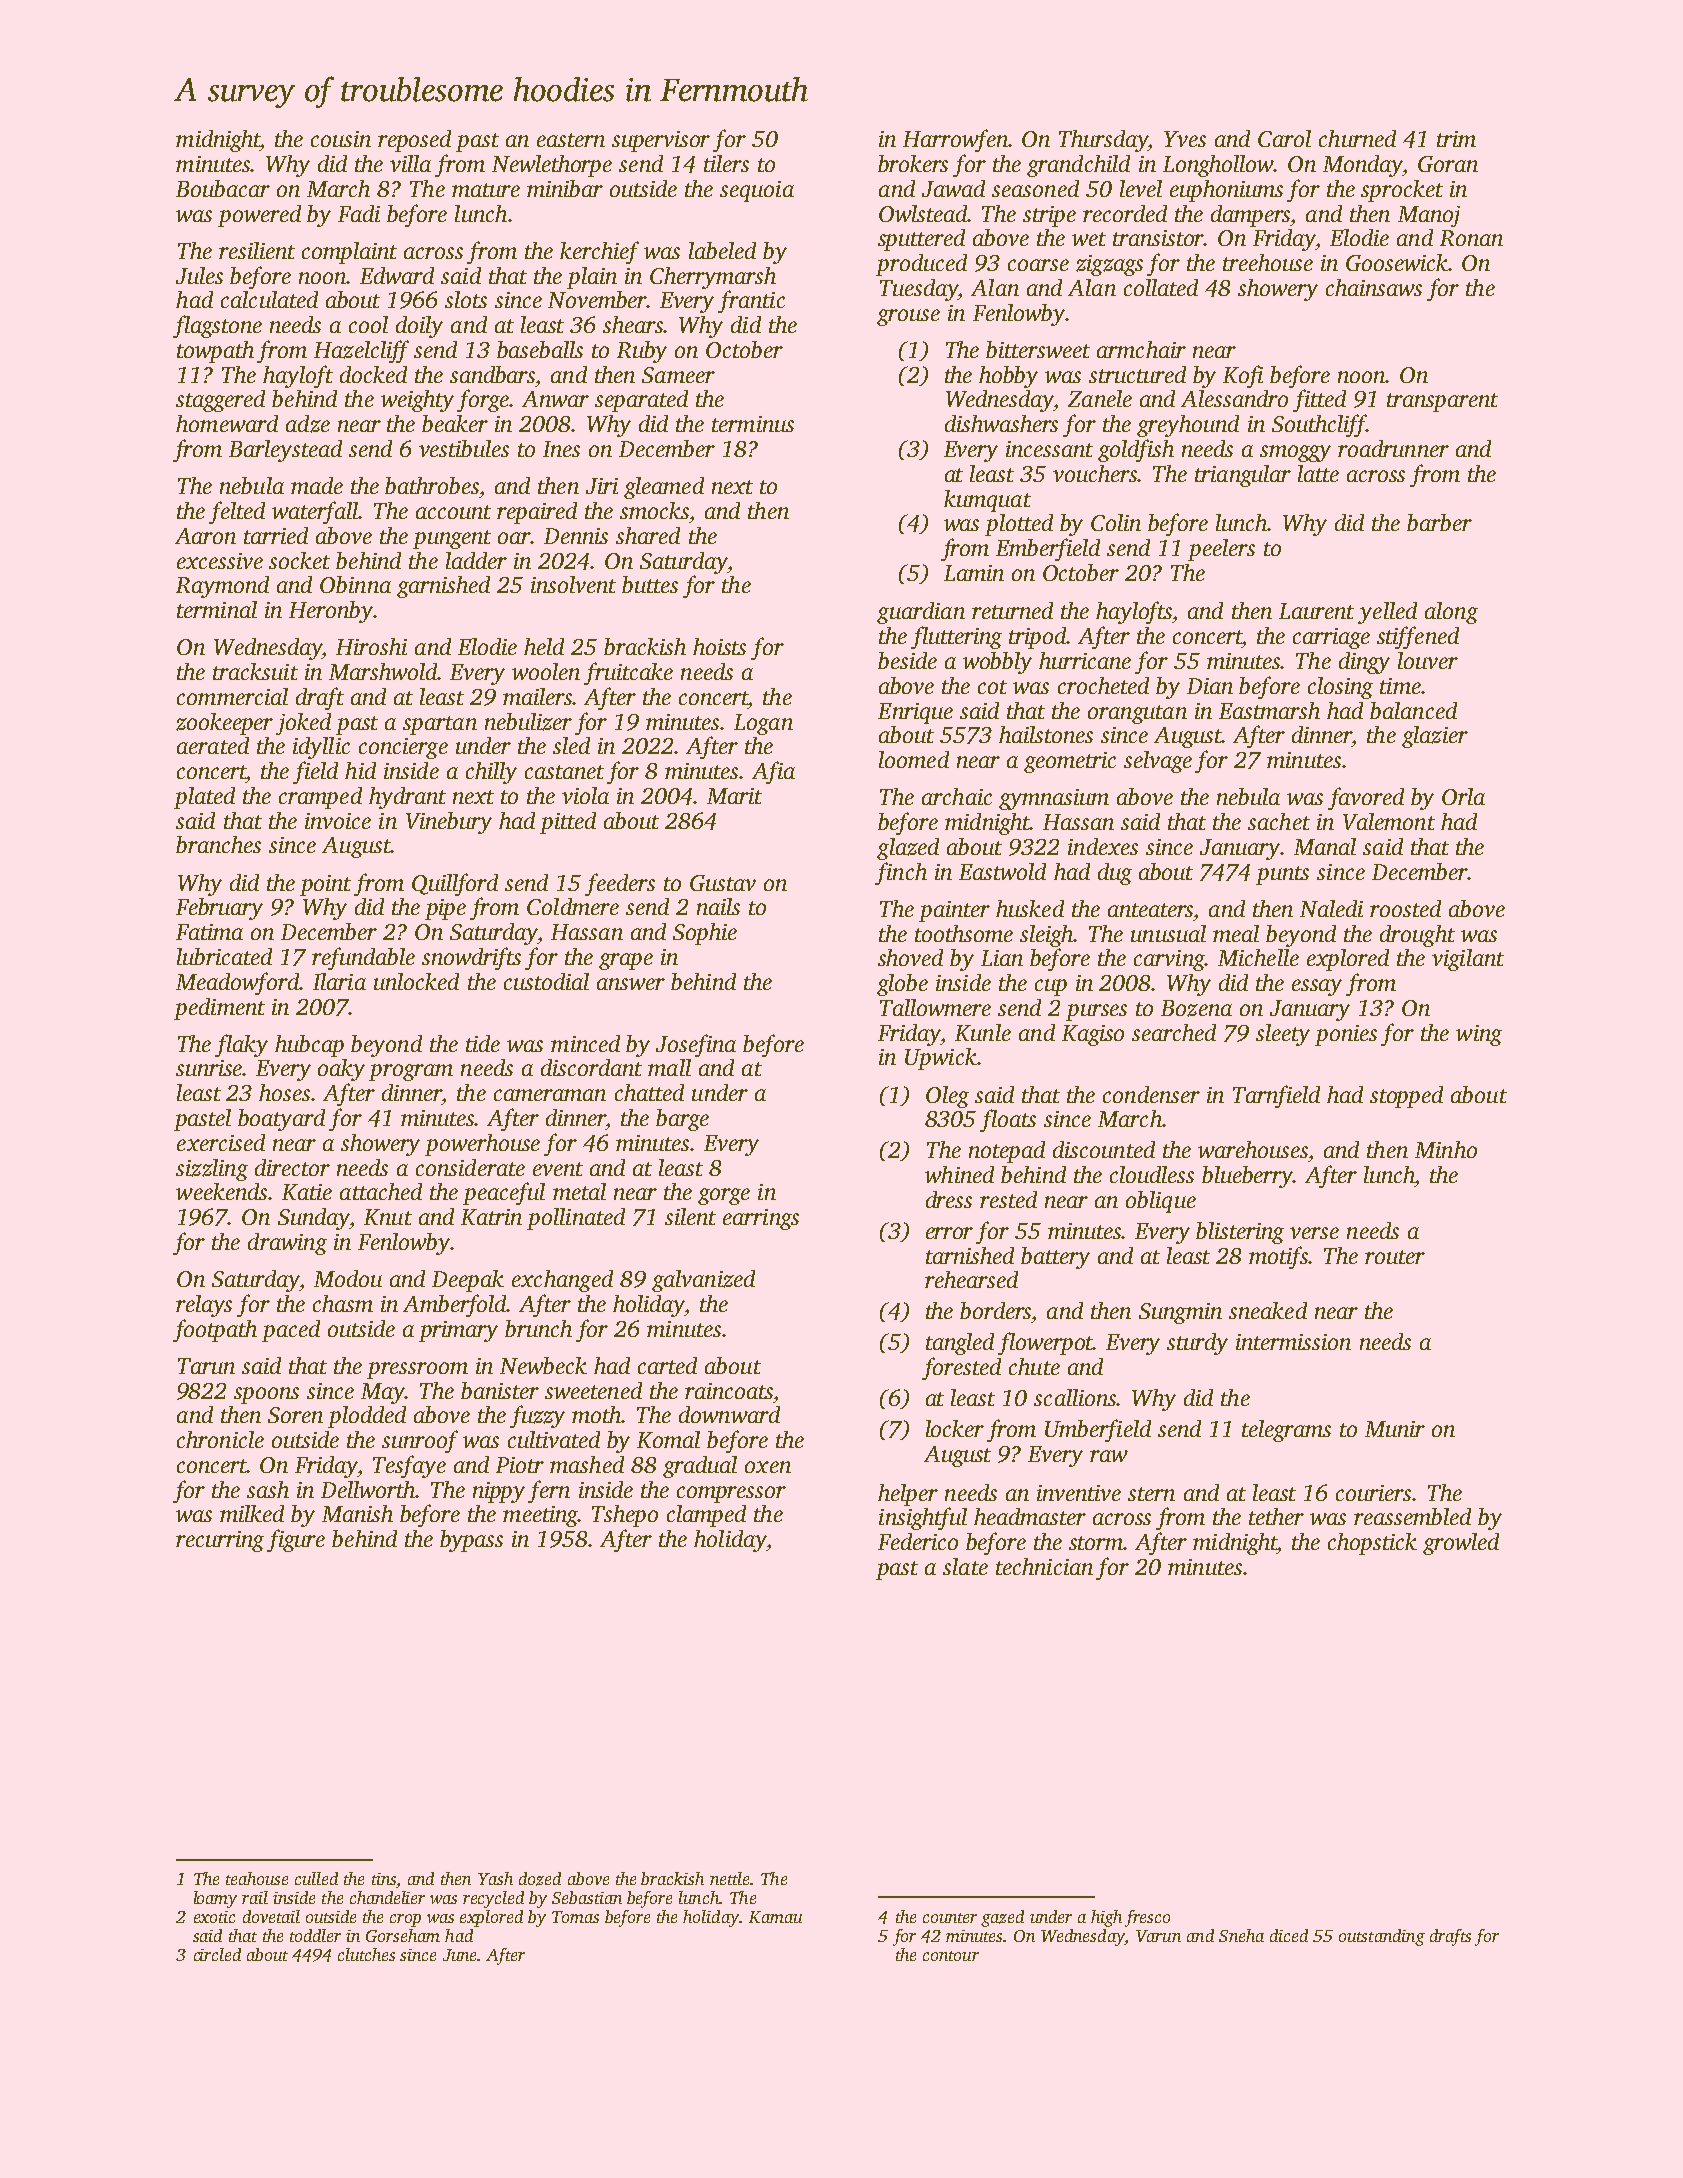 The height and width of the screenshot is (2178, 1683). What do you see at coordinates (315, 1935) in the screenshot?
I see `toddler` at bounding box center [315, 1935].
